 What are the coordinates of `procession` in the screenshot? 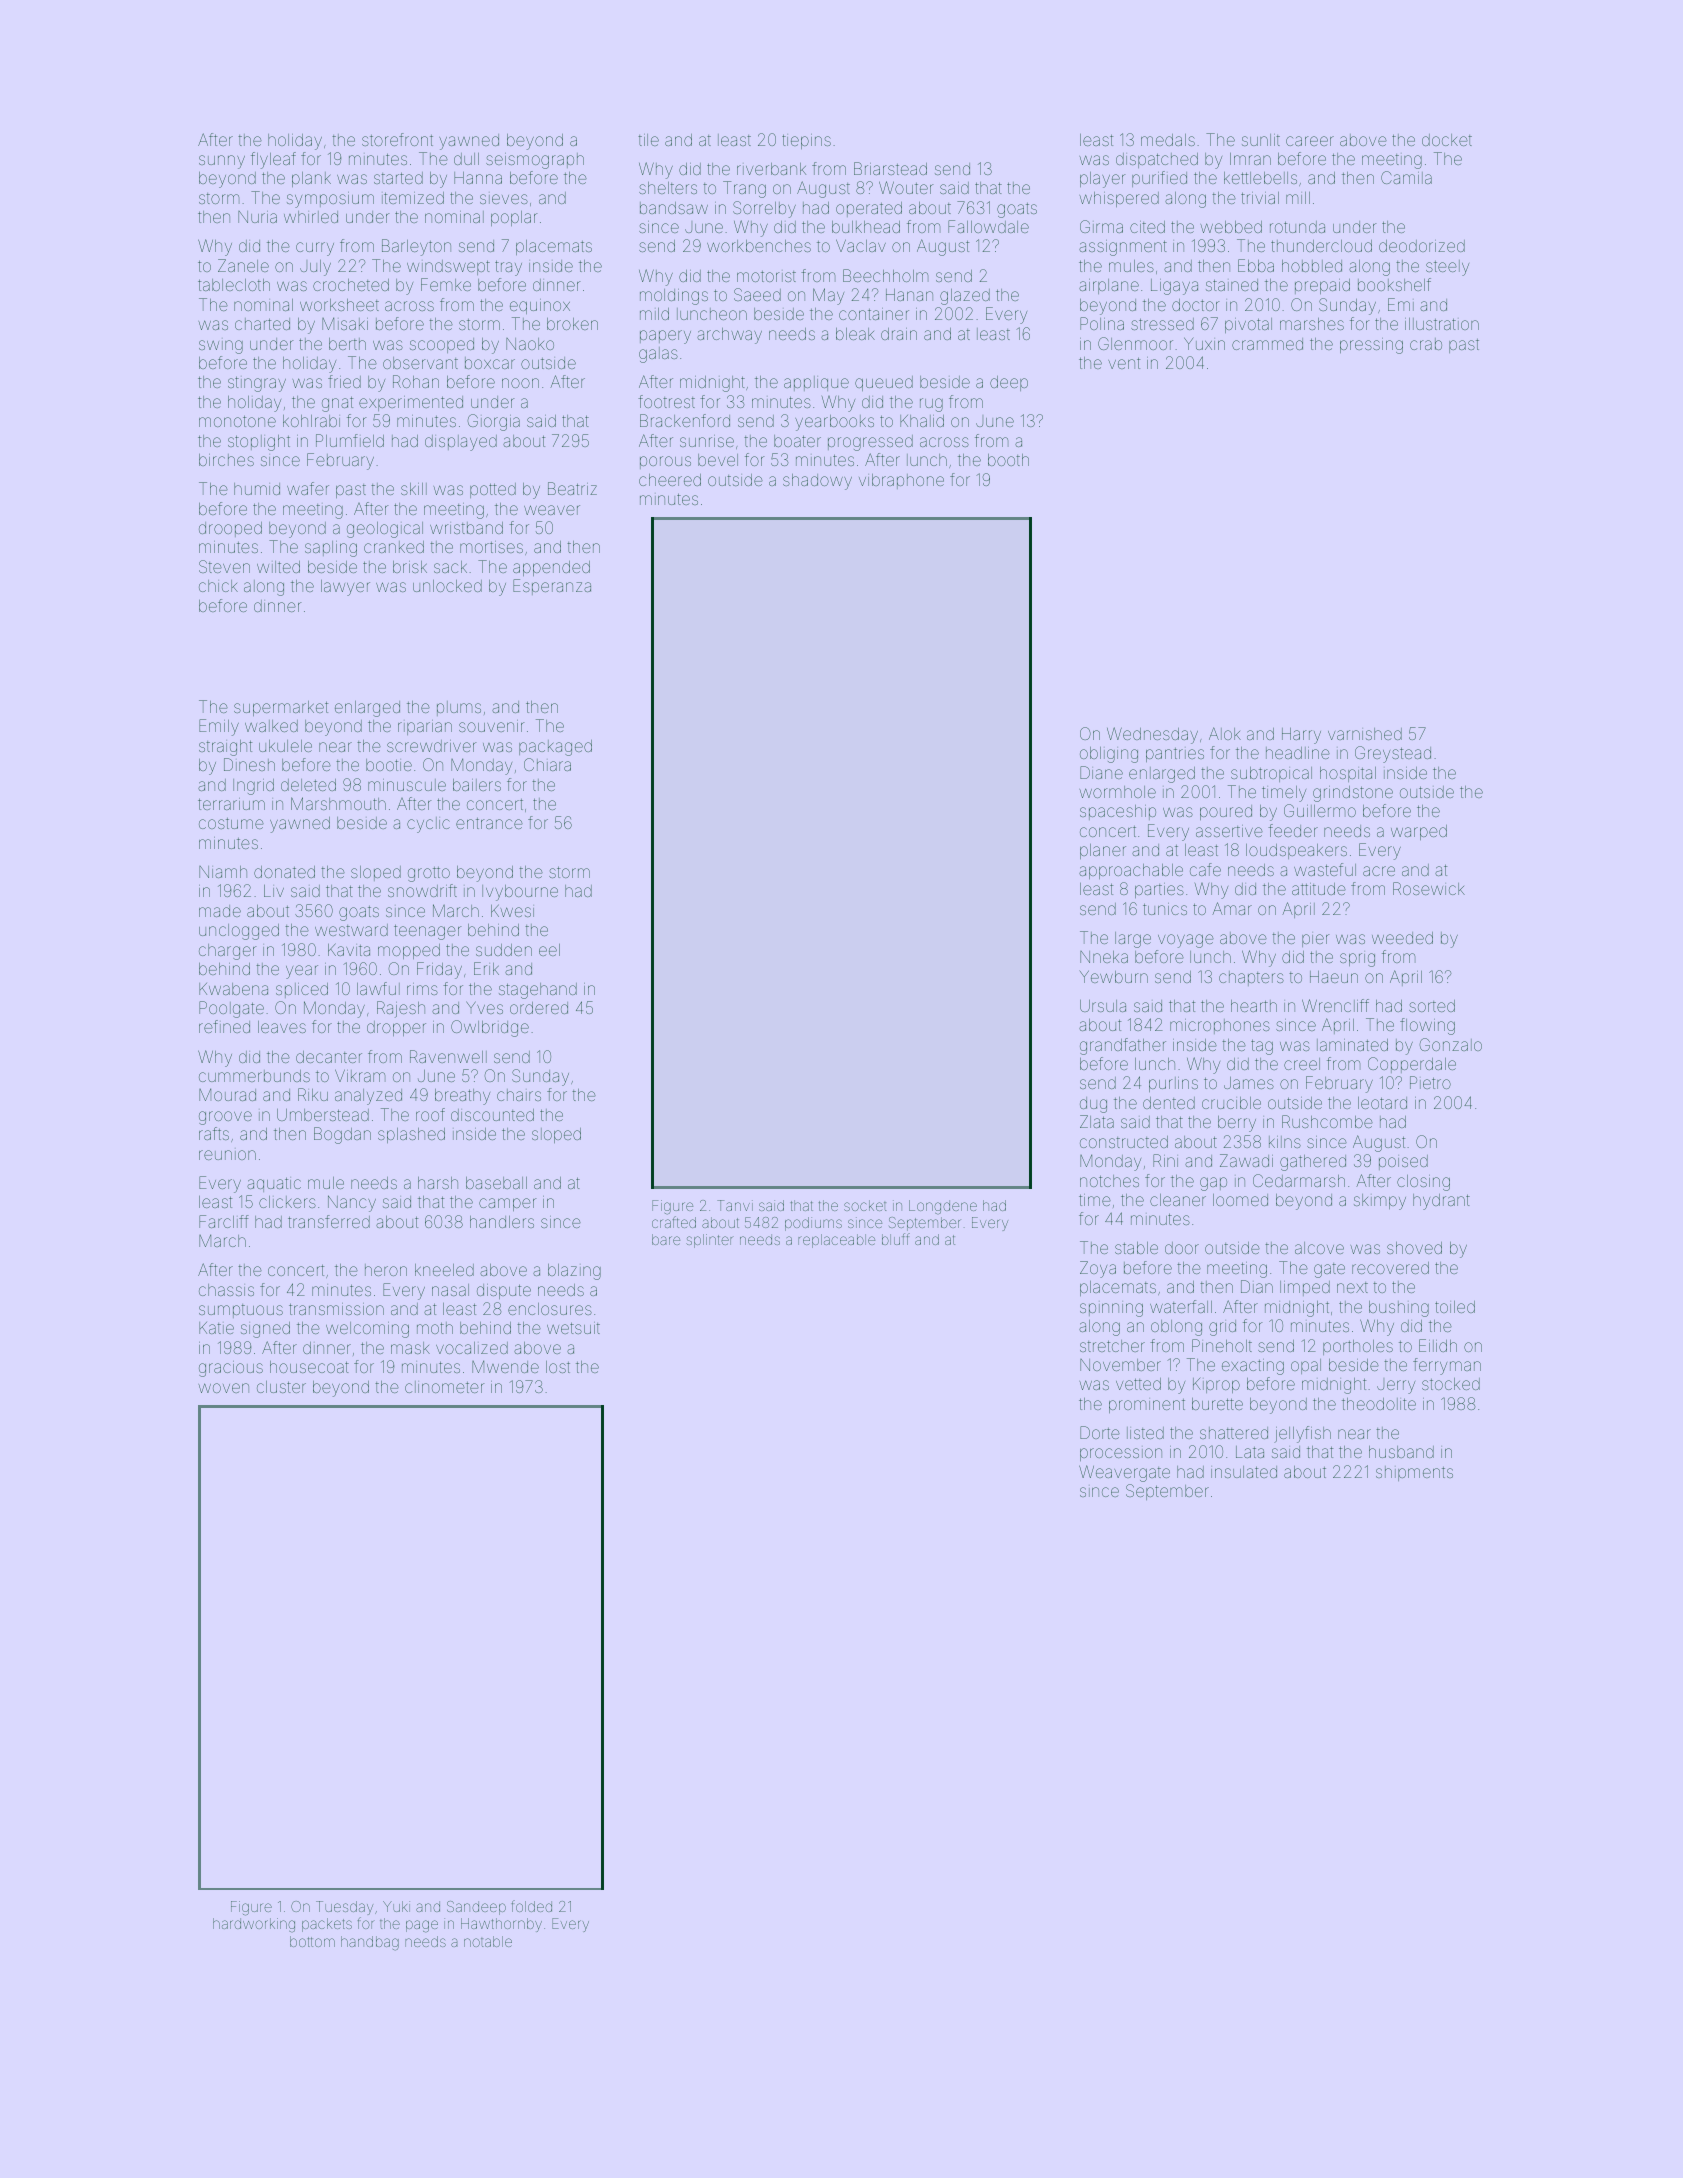 It's located at (1121, 1454).
